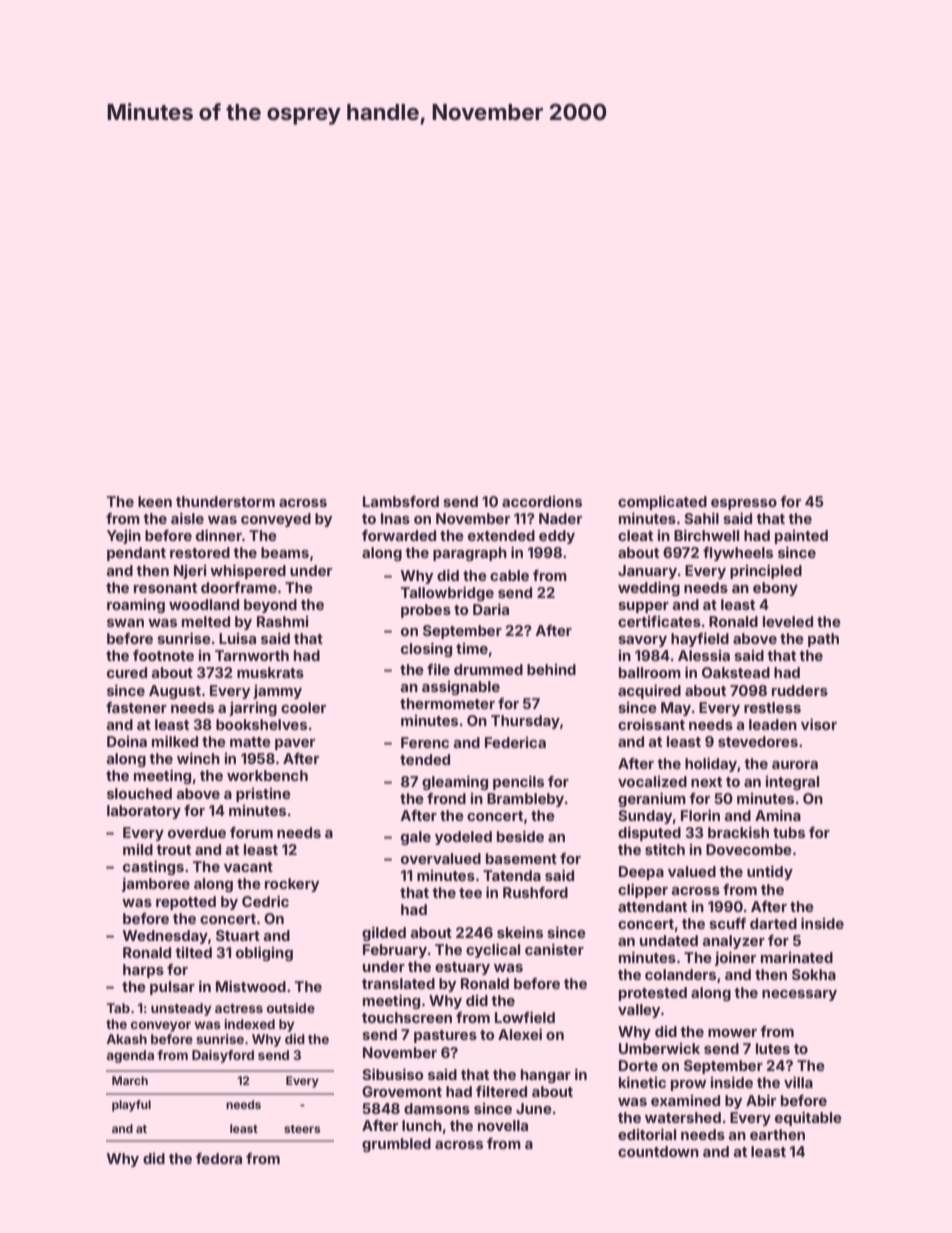 This image has width=952, height=1233. I want to click on accordions, so click(542, 501).
